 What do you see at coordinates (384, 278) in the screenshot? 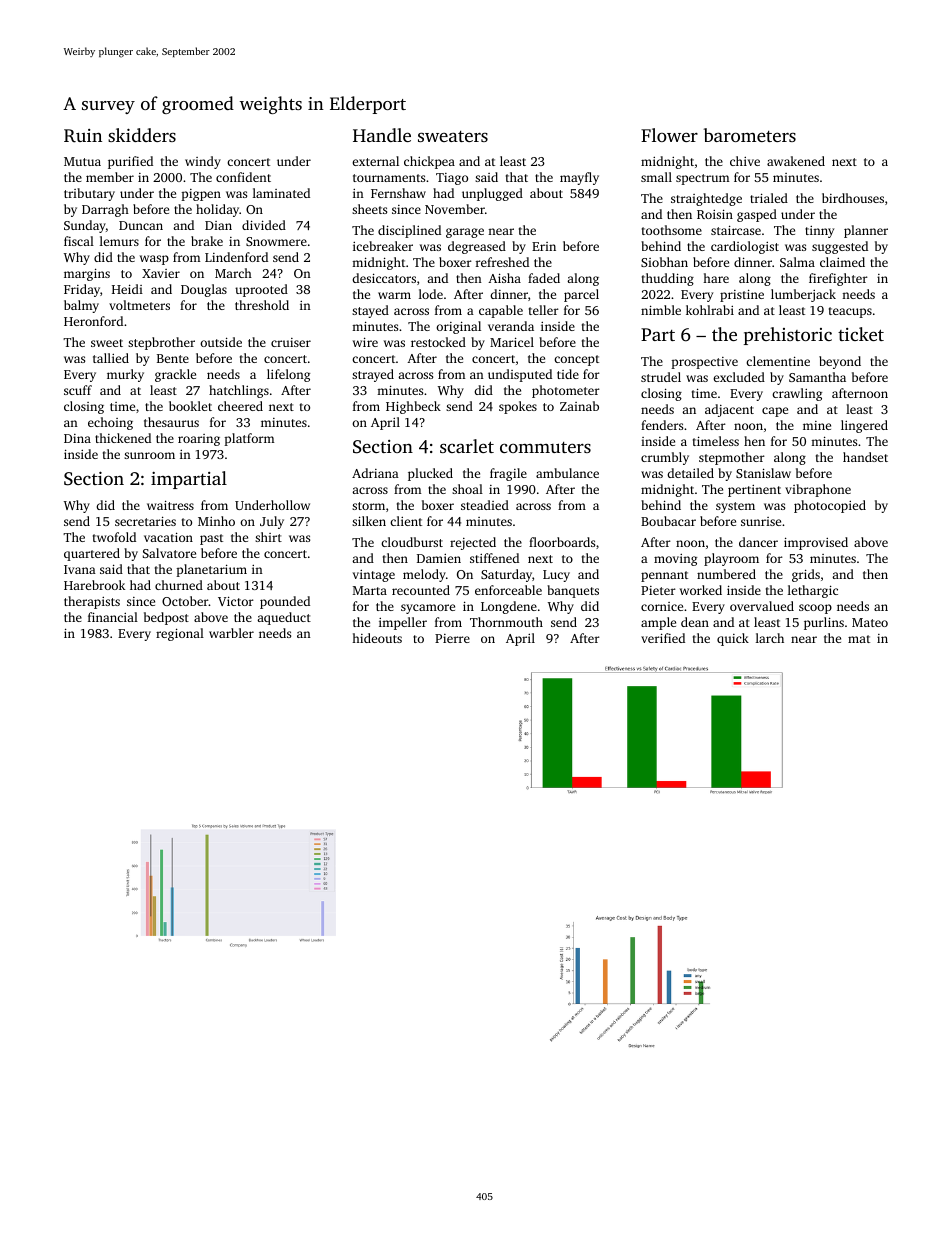
I see `desiccators` at bounding box center [384, 278].
